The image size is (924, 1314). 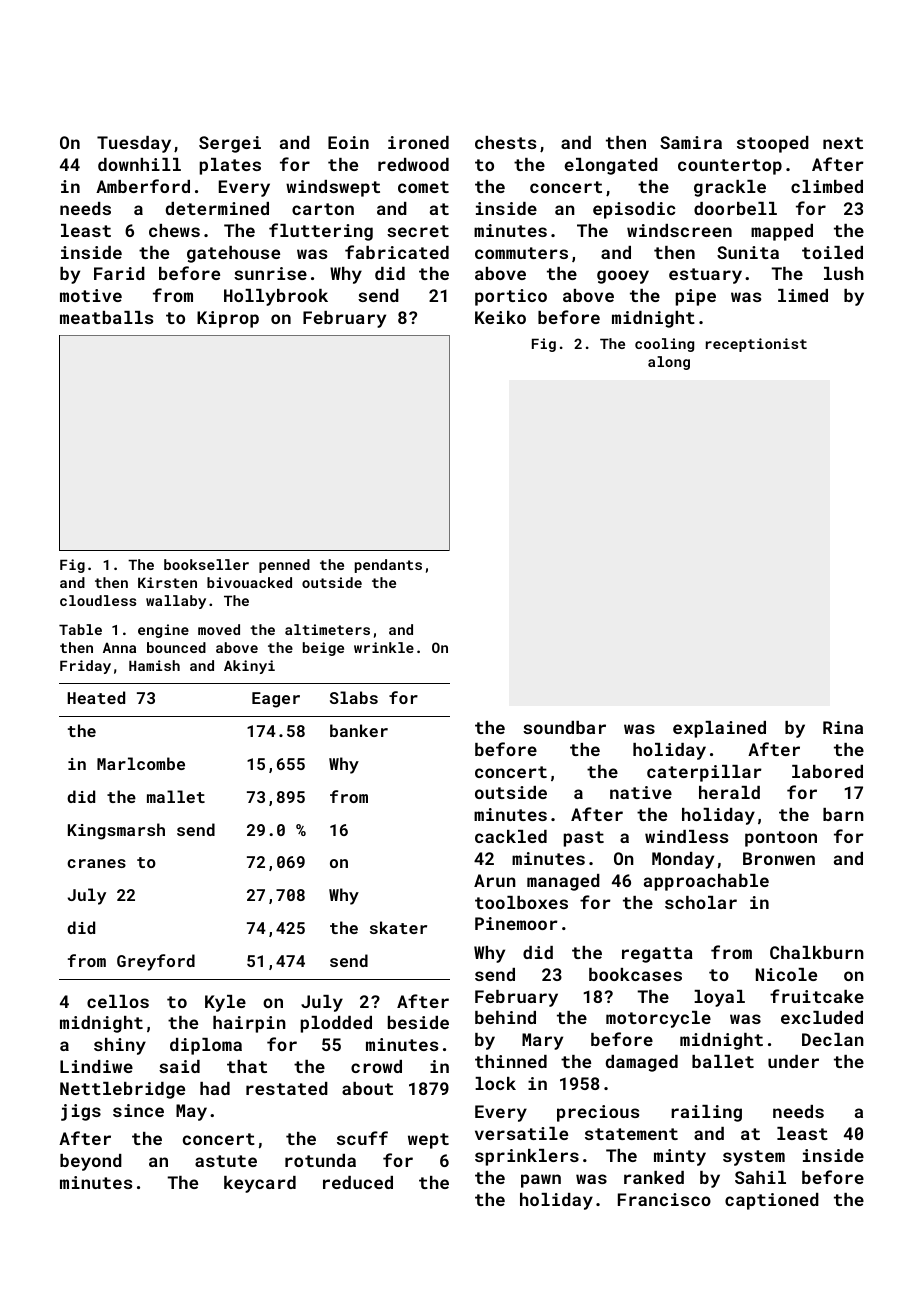 What do you see at coordinates (91, 1162) in the screenshot?
I see `beyond` at bounding box center [91, 1162].
